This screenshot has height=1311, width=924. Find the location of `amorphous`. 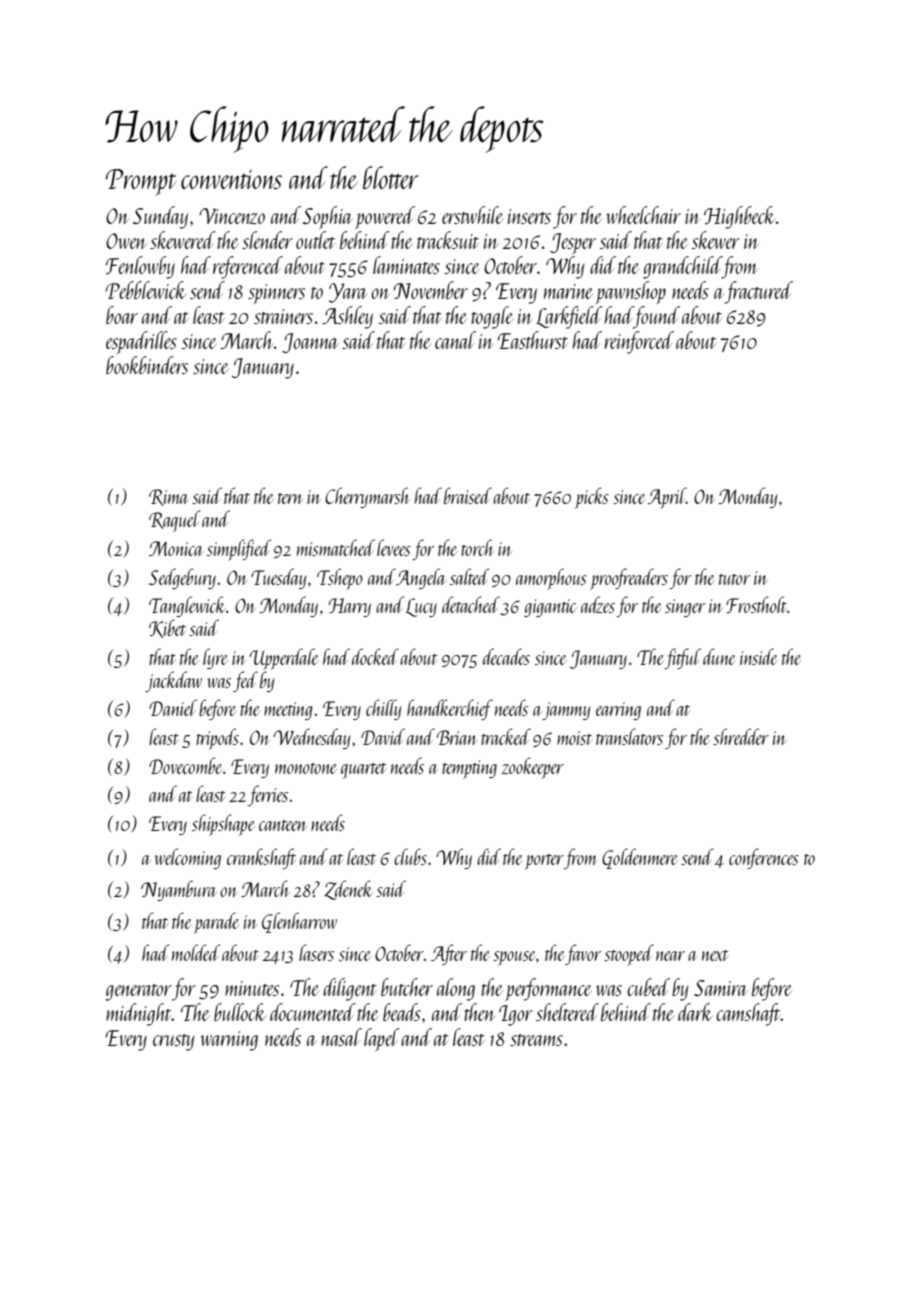

amorphous is located at coordinates (551, 579).
